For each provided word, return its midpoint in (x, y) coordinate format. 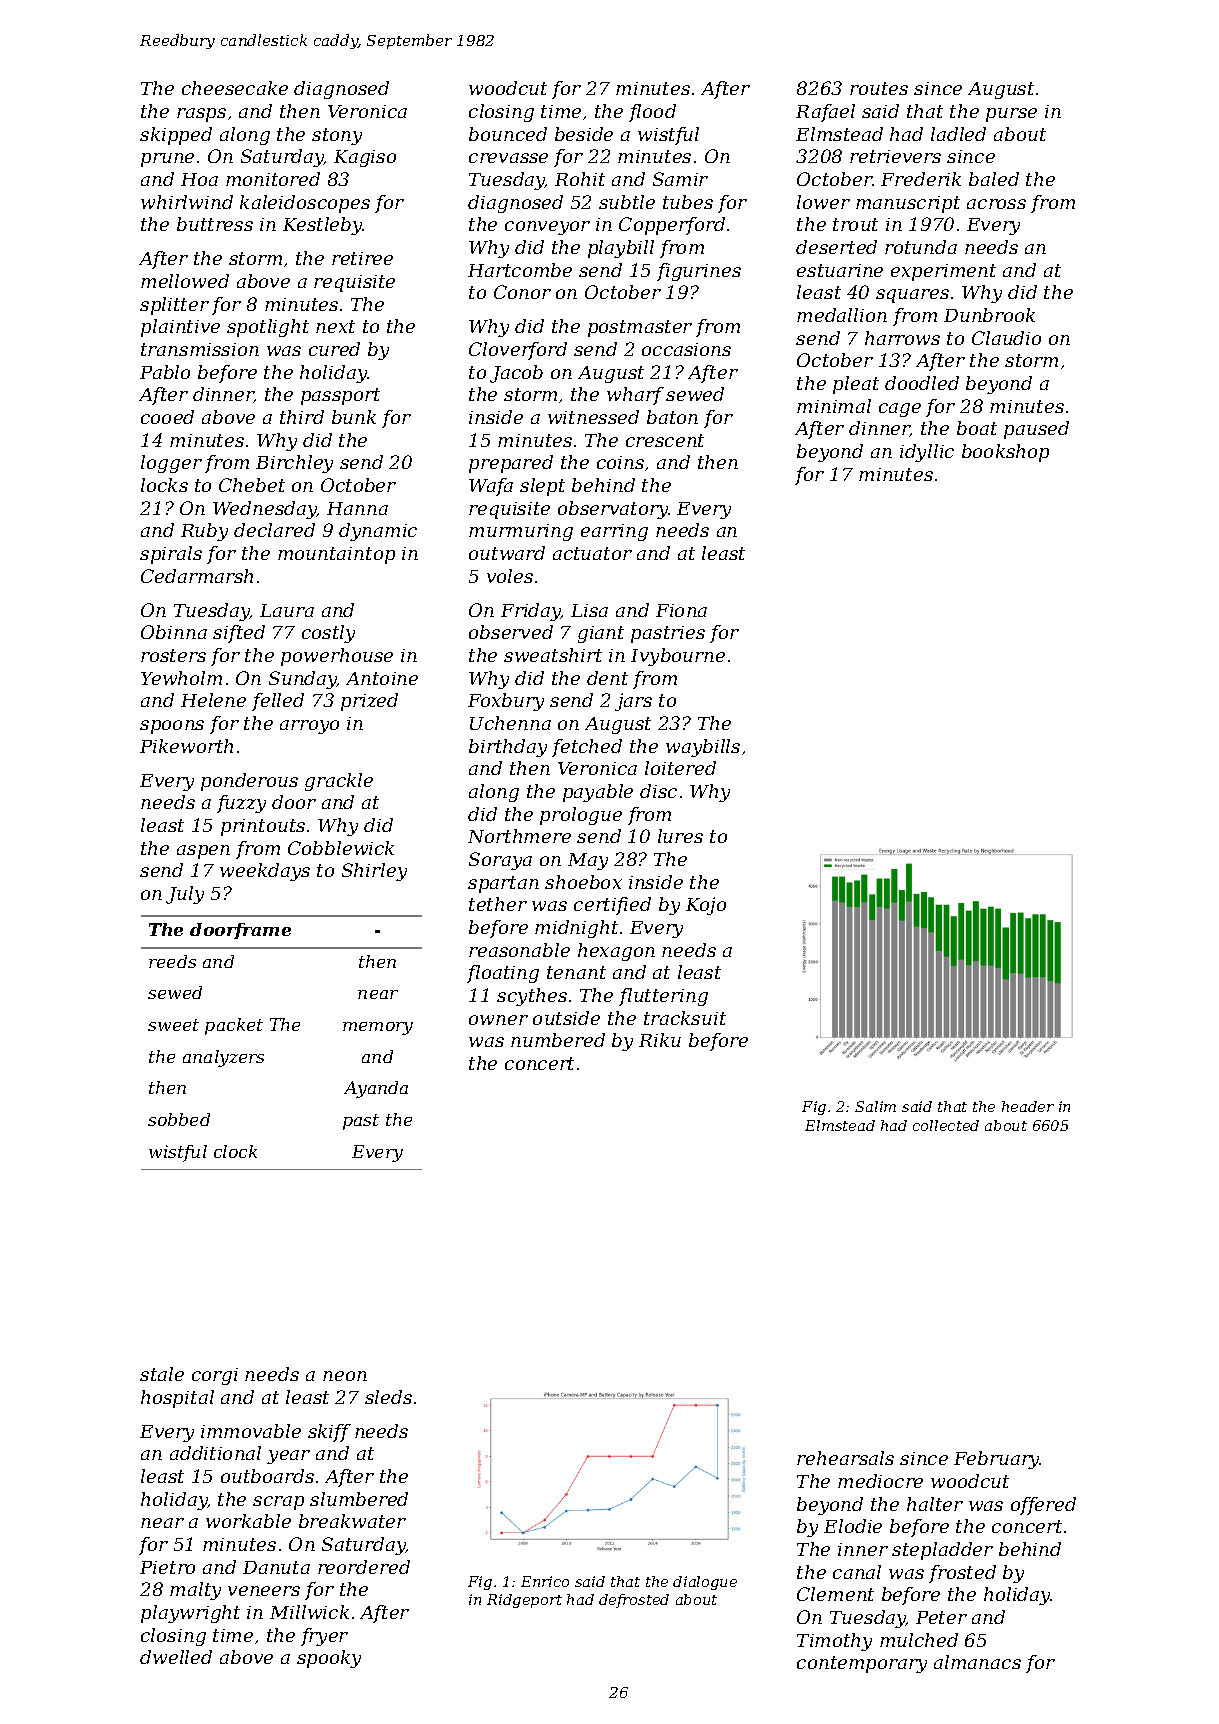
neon (345, 1376)
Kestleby (323, 226)
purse (1011, 115)
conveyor (547, 228)
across (996, 204)
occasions (686, 349)
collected (946, 1125)
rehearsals (845, 1458)
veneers (264, 1591)
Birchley (294, 464)
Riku (660, 1040)
